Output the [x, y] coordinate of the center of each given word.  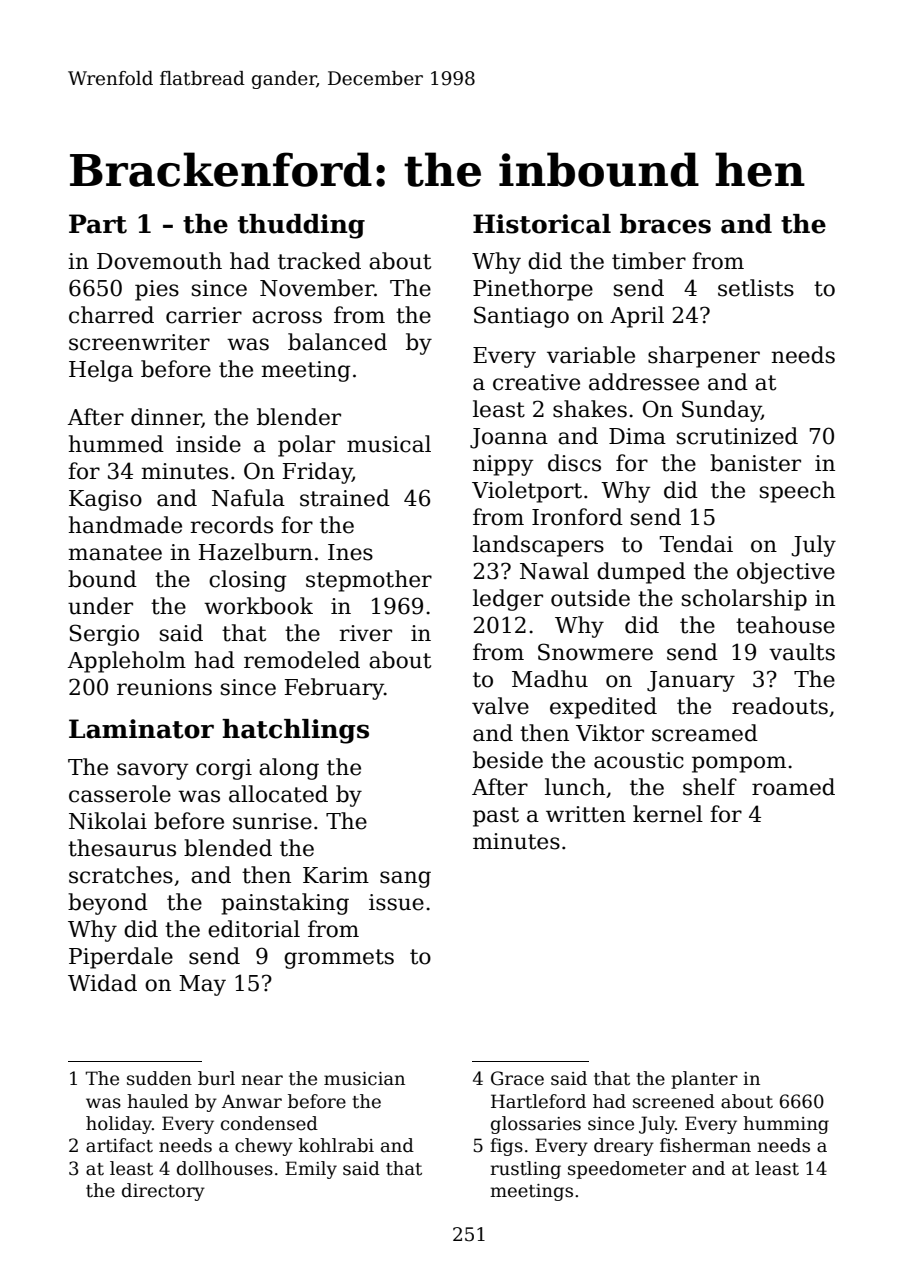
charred [111, 315]
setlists [756, 288]
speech [797, 492]
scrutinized [737, 436]
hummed [116, 444]
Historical [542, 224]
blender [299, 417]
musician [364, 1079]
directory [163, 1192]
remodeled [302, 660]
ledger [508, 600]
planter [704, 1080]
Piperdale [121, 958]
